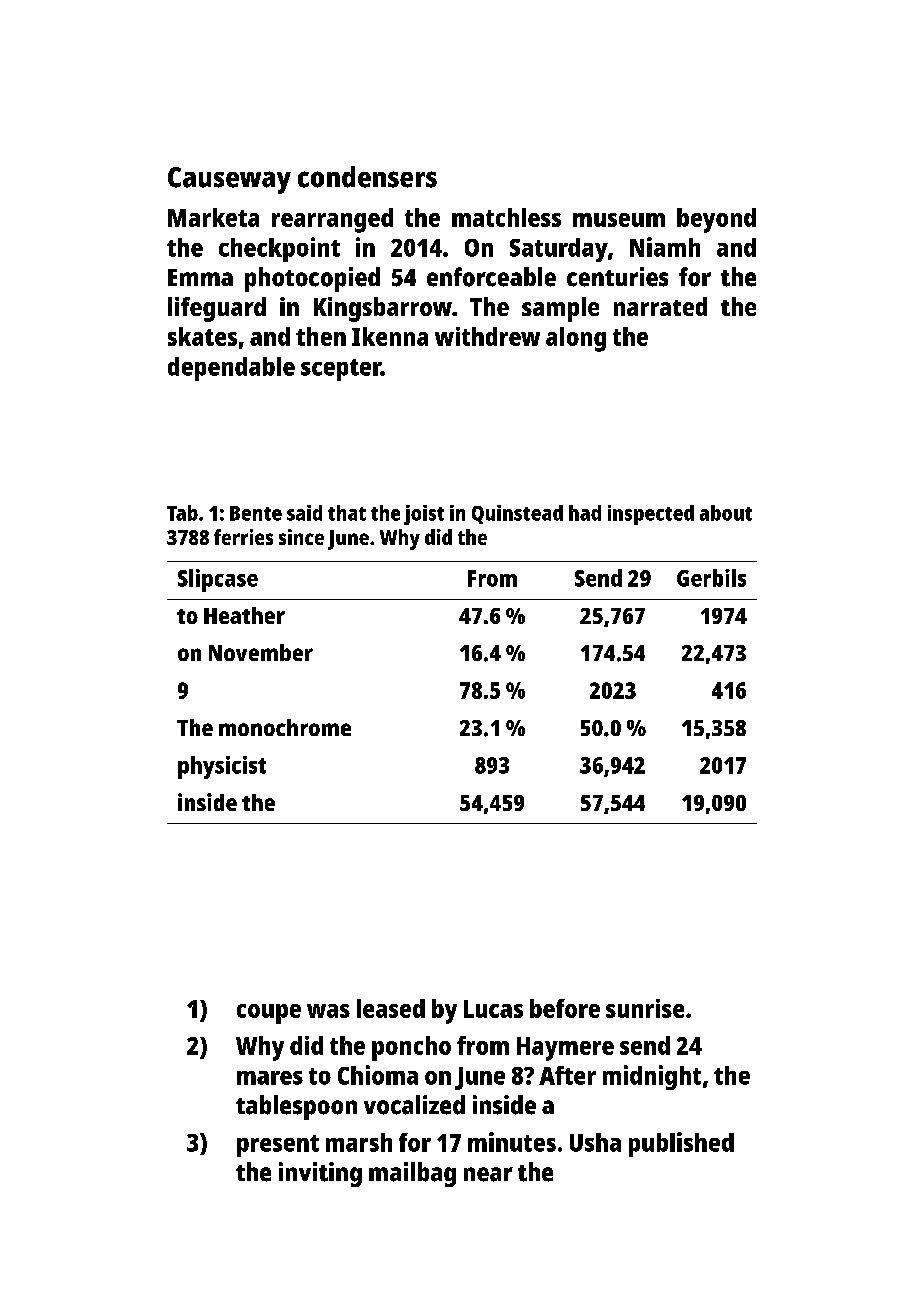 The height and width of the image is (1311, 924). Describe the element at coordinates (270, 1078) in the image. I see `mares` at that location.
